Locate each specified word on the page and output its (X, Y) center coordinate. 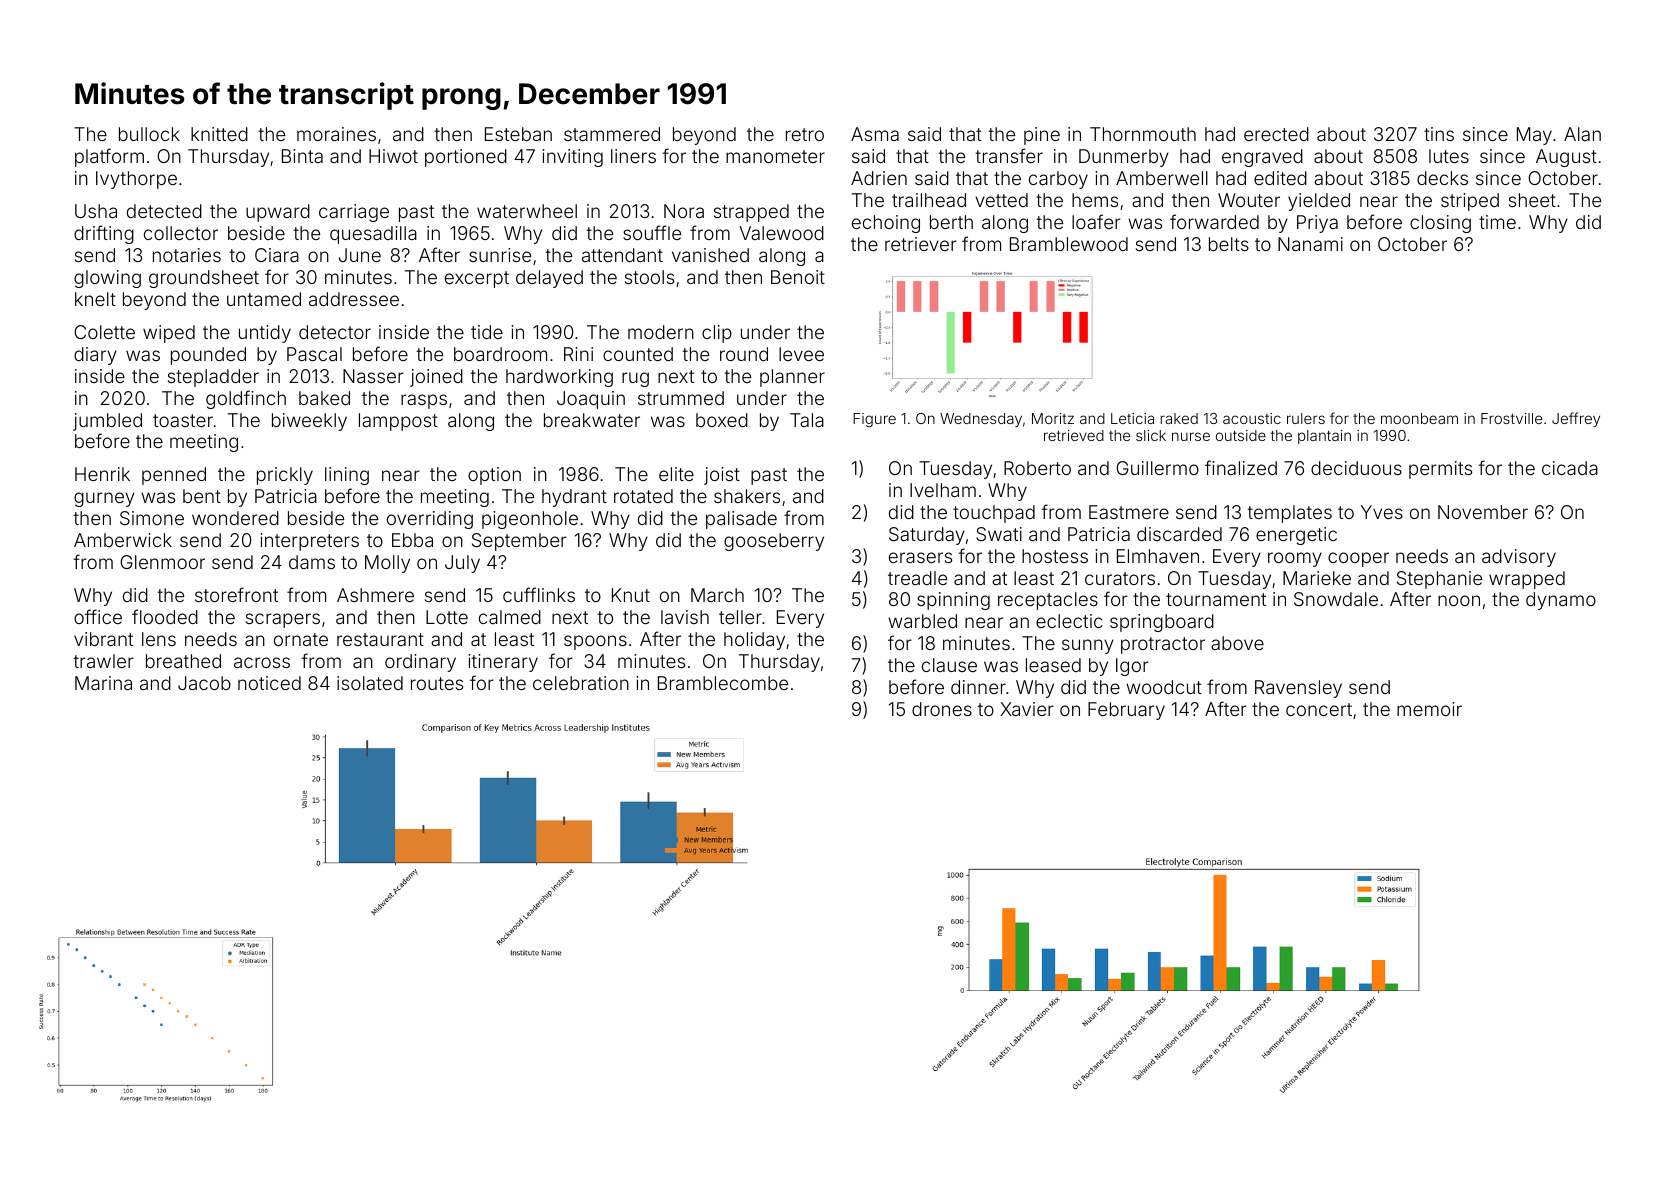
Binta (302, 156)
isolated (370, 683)
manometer (775, 156)
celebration (581, 683)
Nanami (1310, 244)
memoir (1429, 709)
